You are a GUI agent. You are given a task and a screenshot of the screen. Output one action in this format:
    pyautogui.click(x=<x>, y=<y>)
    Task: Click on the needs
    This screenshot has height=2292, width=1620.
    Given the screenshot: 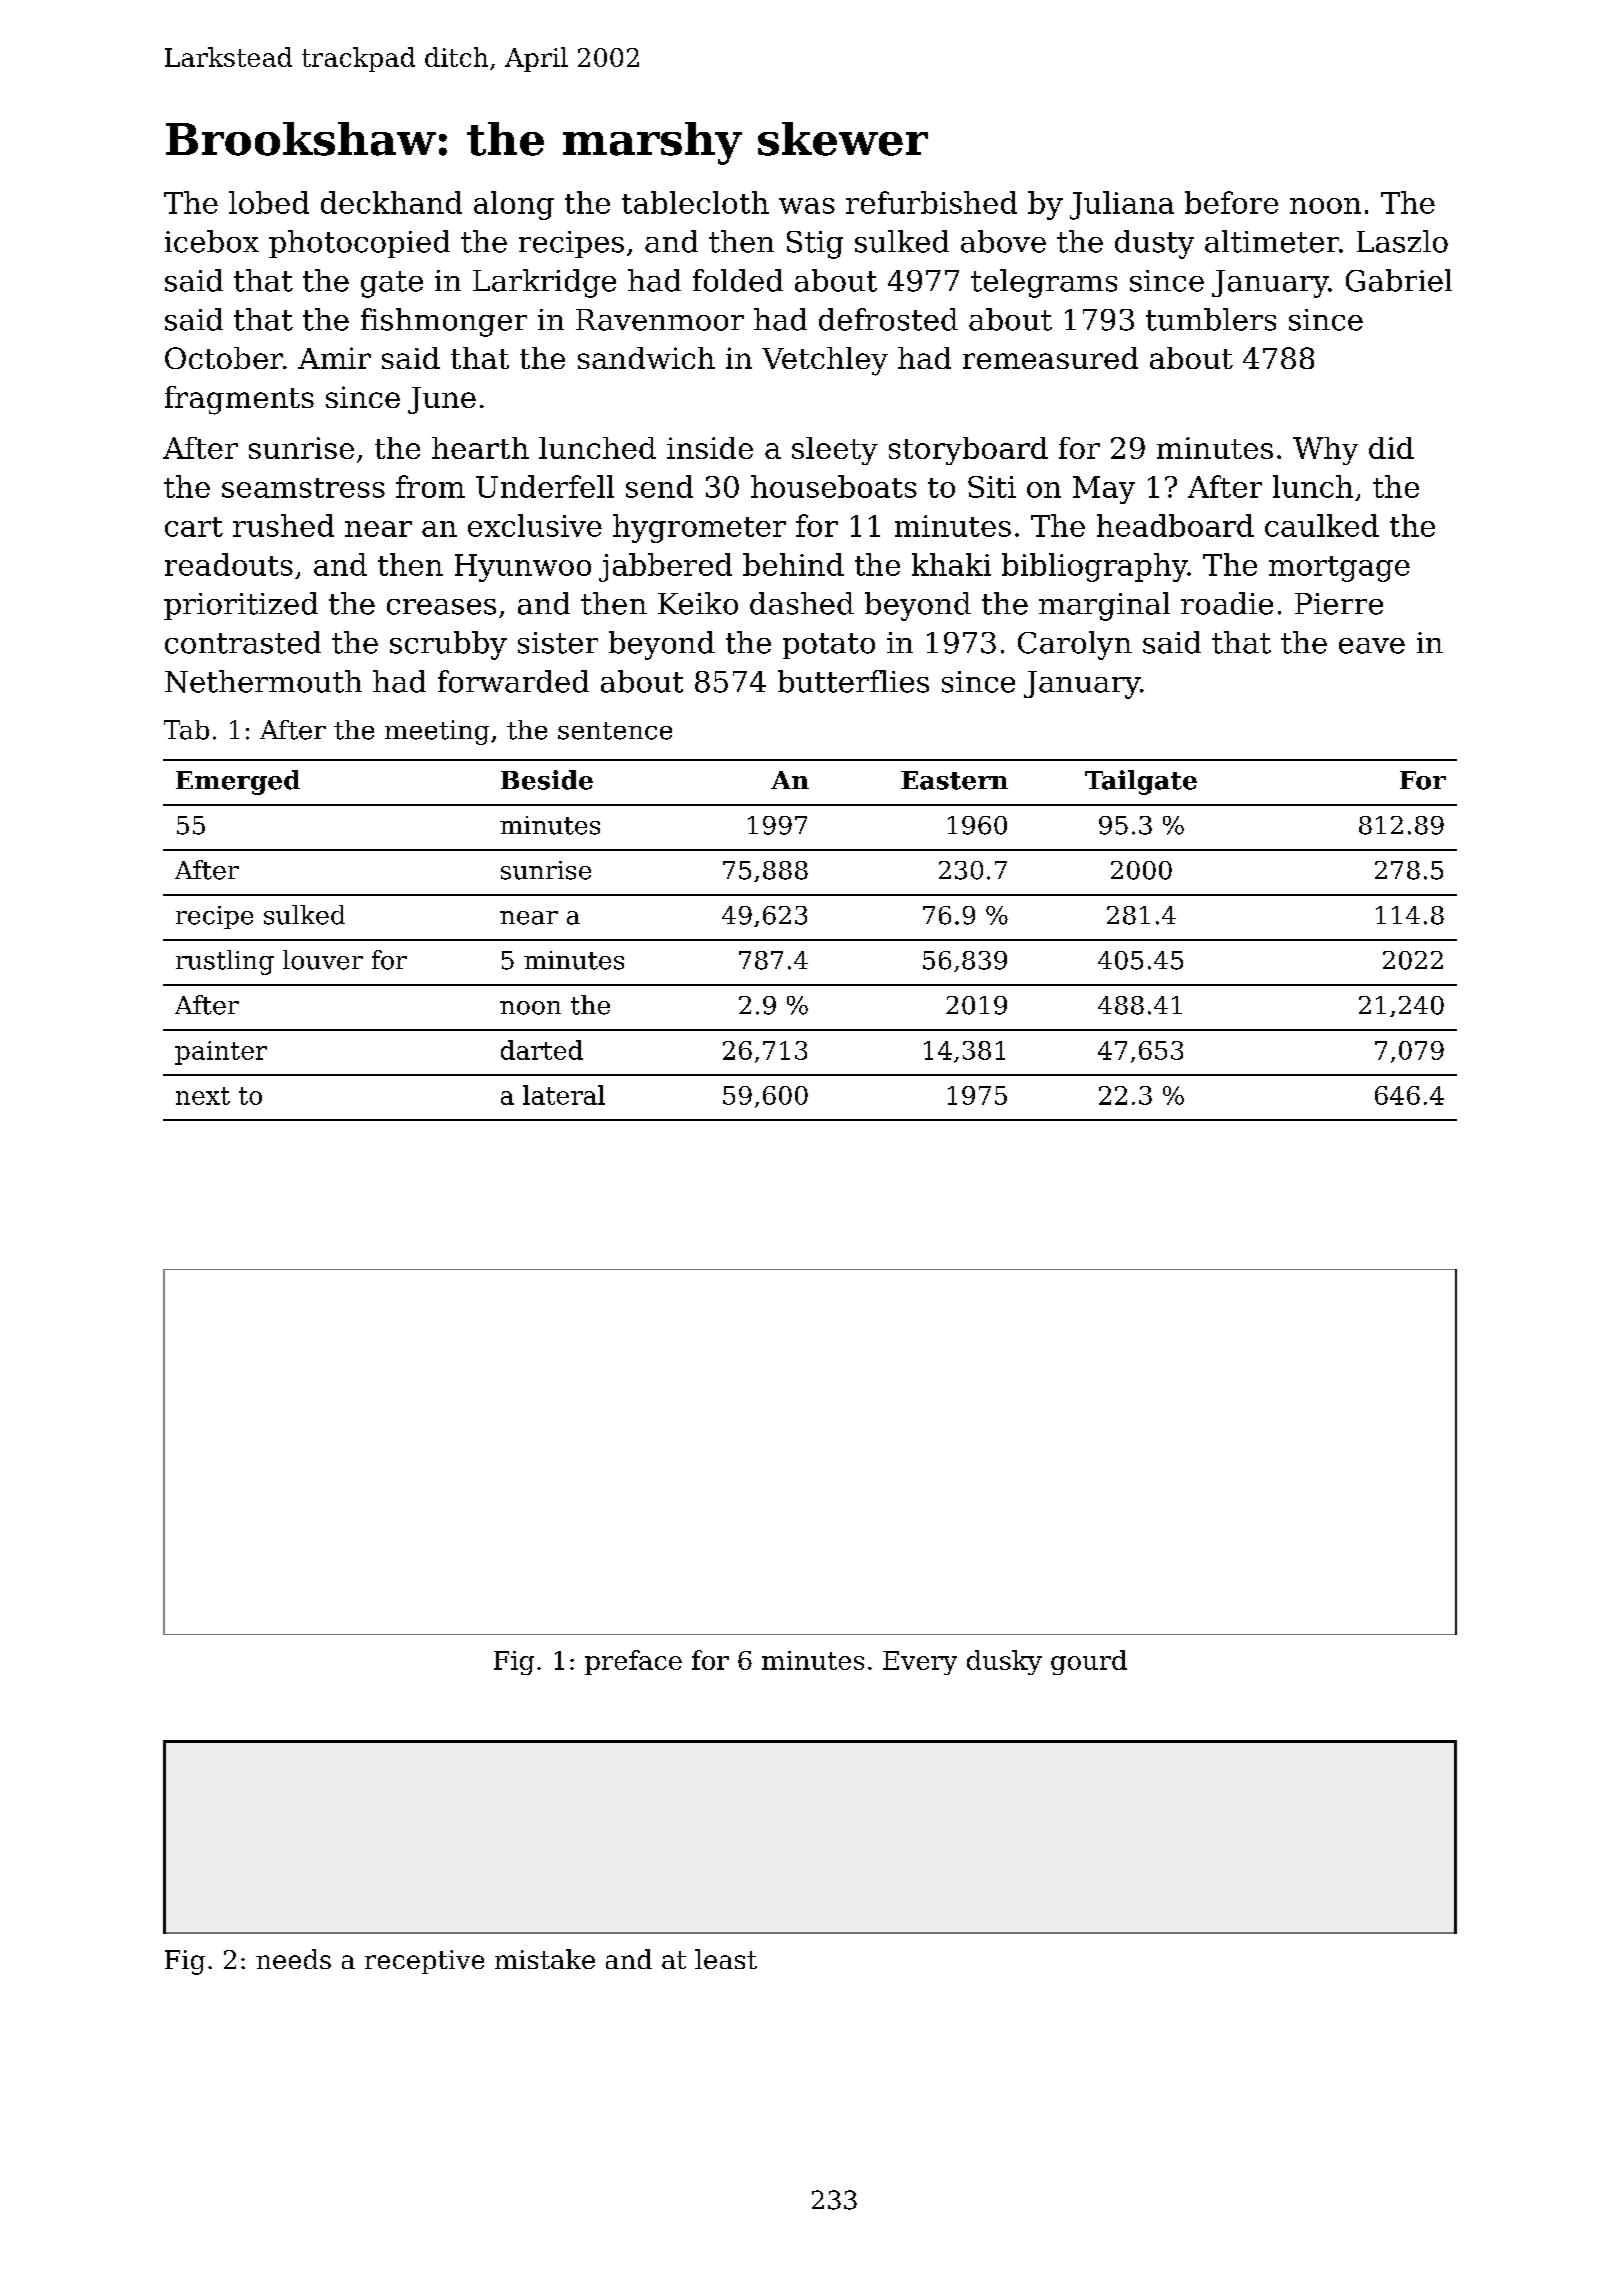 What is the action you would take?
    pyautogui.click(x=293, y=1959)
